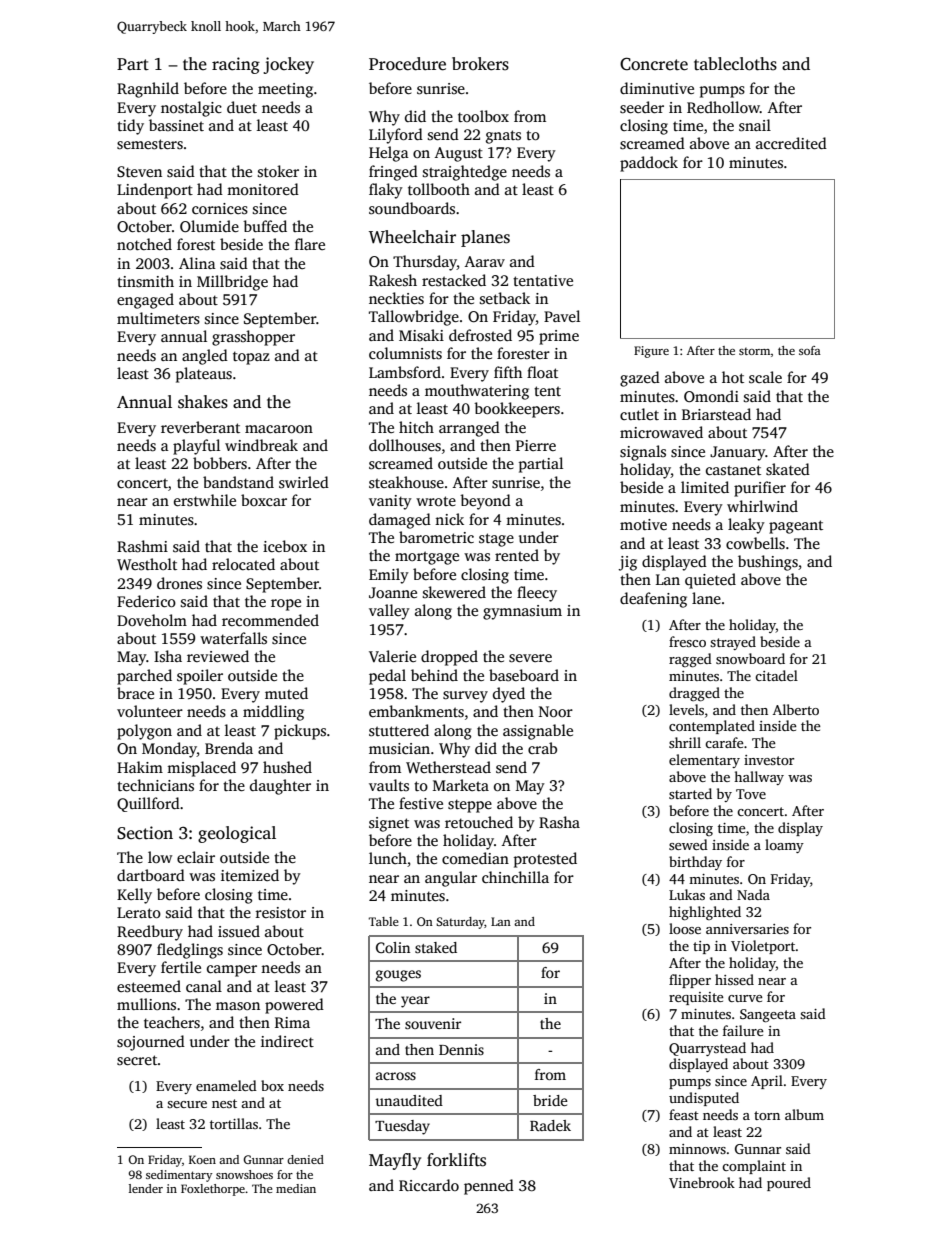 The image size is (952, 1233). What do you see at coordinates (515, 877) in the screenshot?
I see `chinchilla` at bounding box center [515, 877].
